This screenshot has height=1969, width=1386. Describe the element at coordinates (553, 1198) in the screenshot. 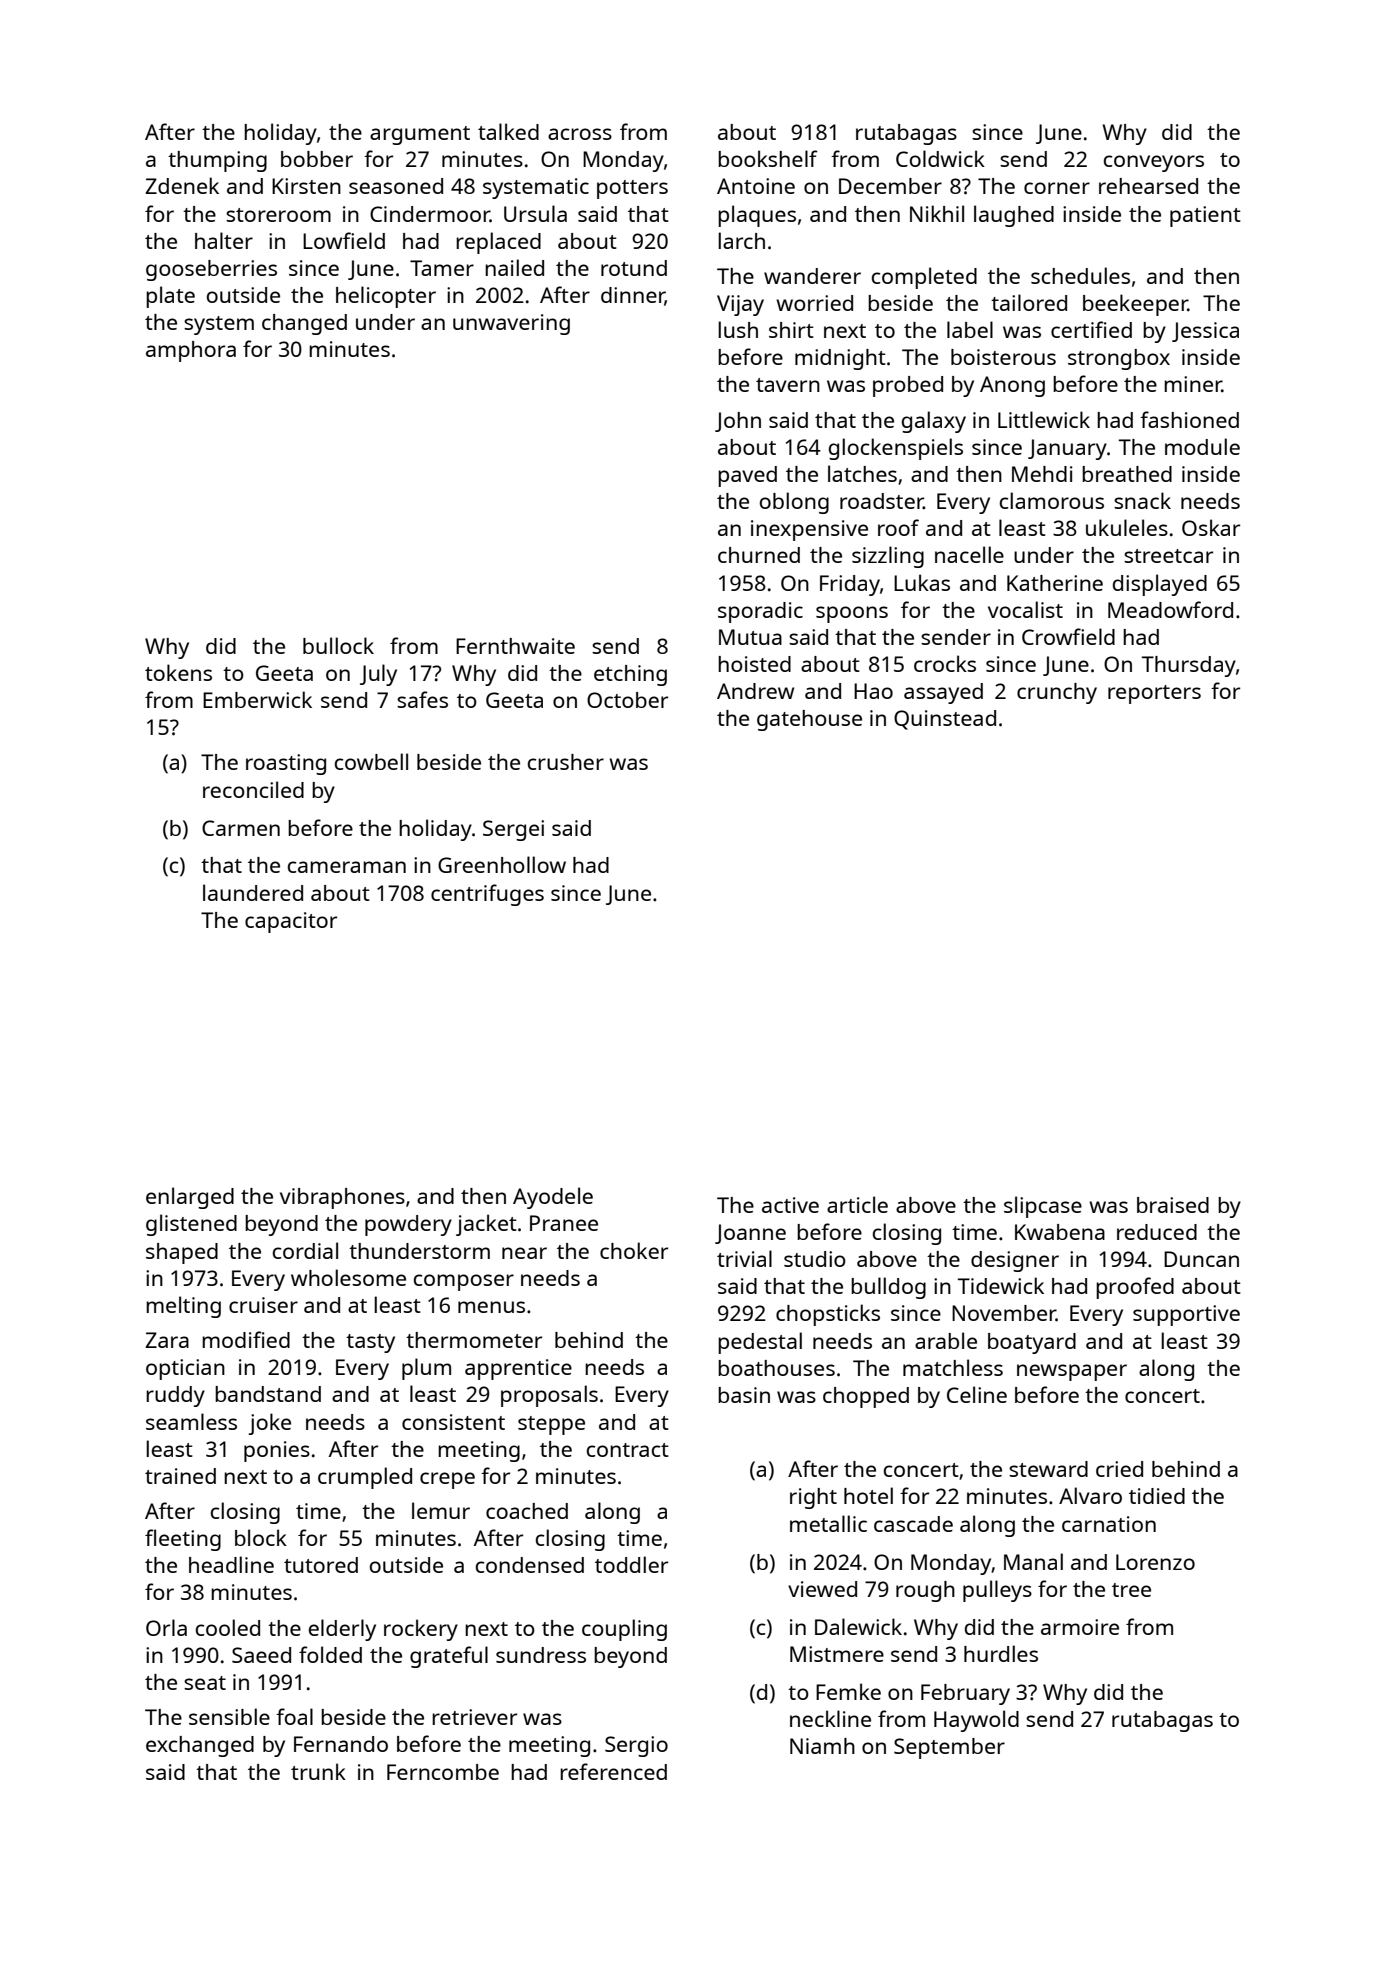

I see `Ayodele` at that location.
